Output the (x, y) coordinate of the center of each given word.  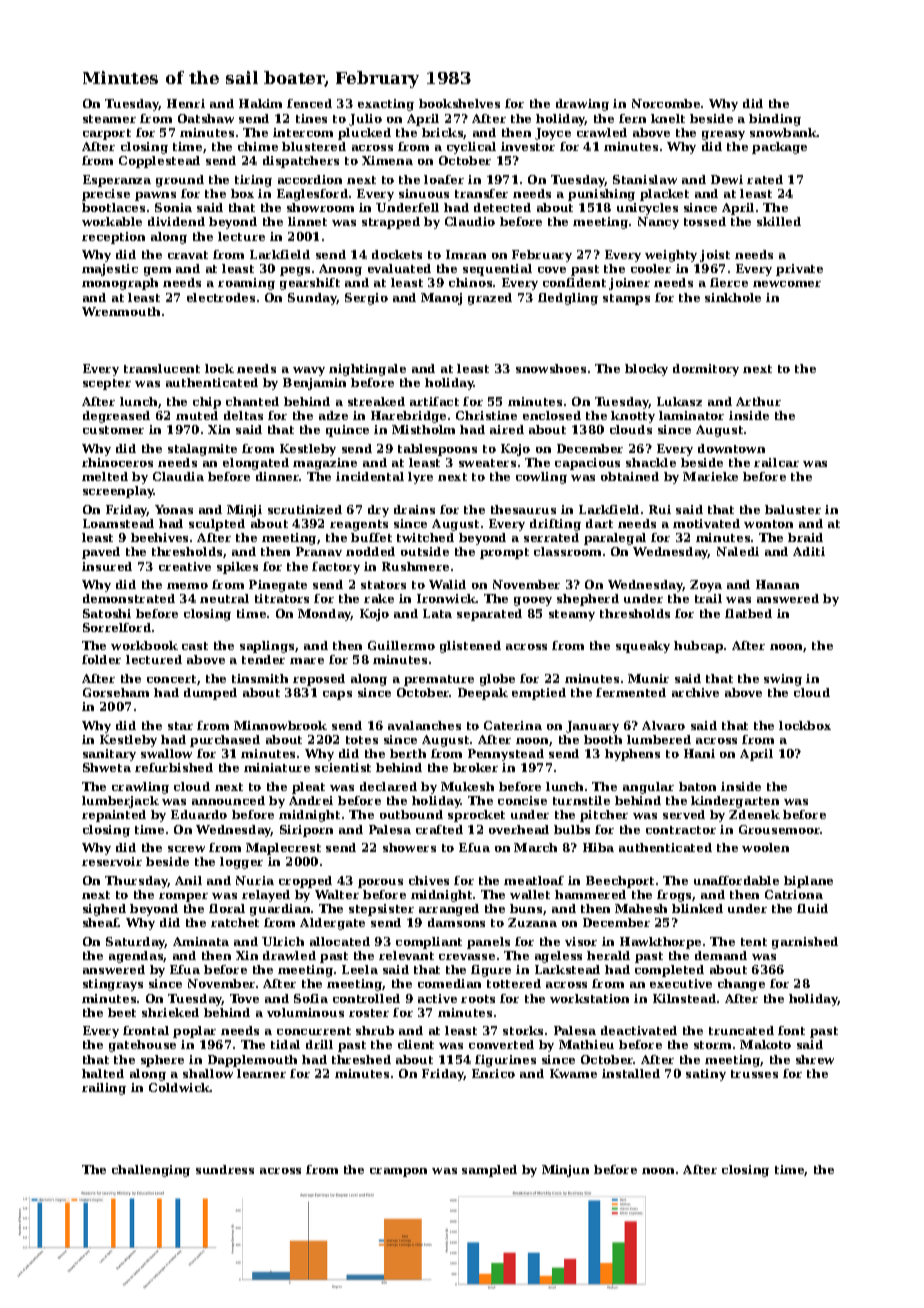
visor (581, 941)
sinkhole (733, 297)
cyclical (471, 148)
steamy (572, 615)
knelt (668, 118)
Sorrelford (117, 627)
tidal (285, 1044)
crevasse (467, 957)
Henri (186, 103)
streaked (376, 401)
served (684, 814)
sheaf (101, 922)
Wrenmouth (121, 311)
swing (783, 680)
